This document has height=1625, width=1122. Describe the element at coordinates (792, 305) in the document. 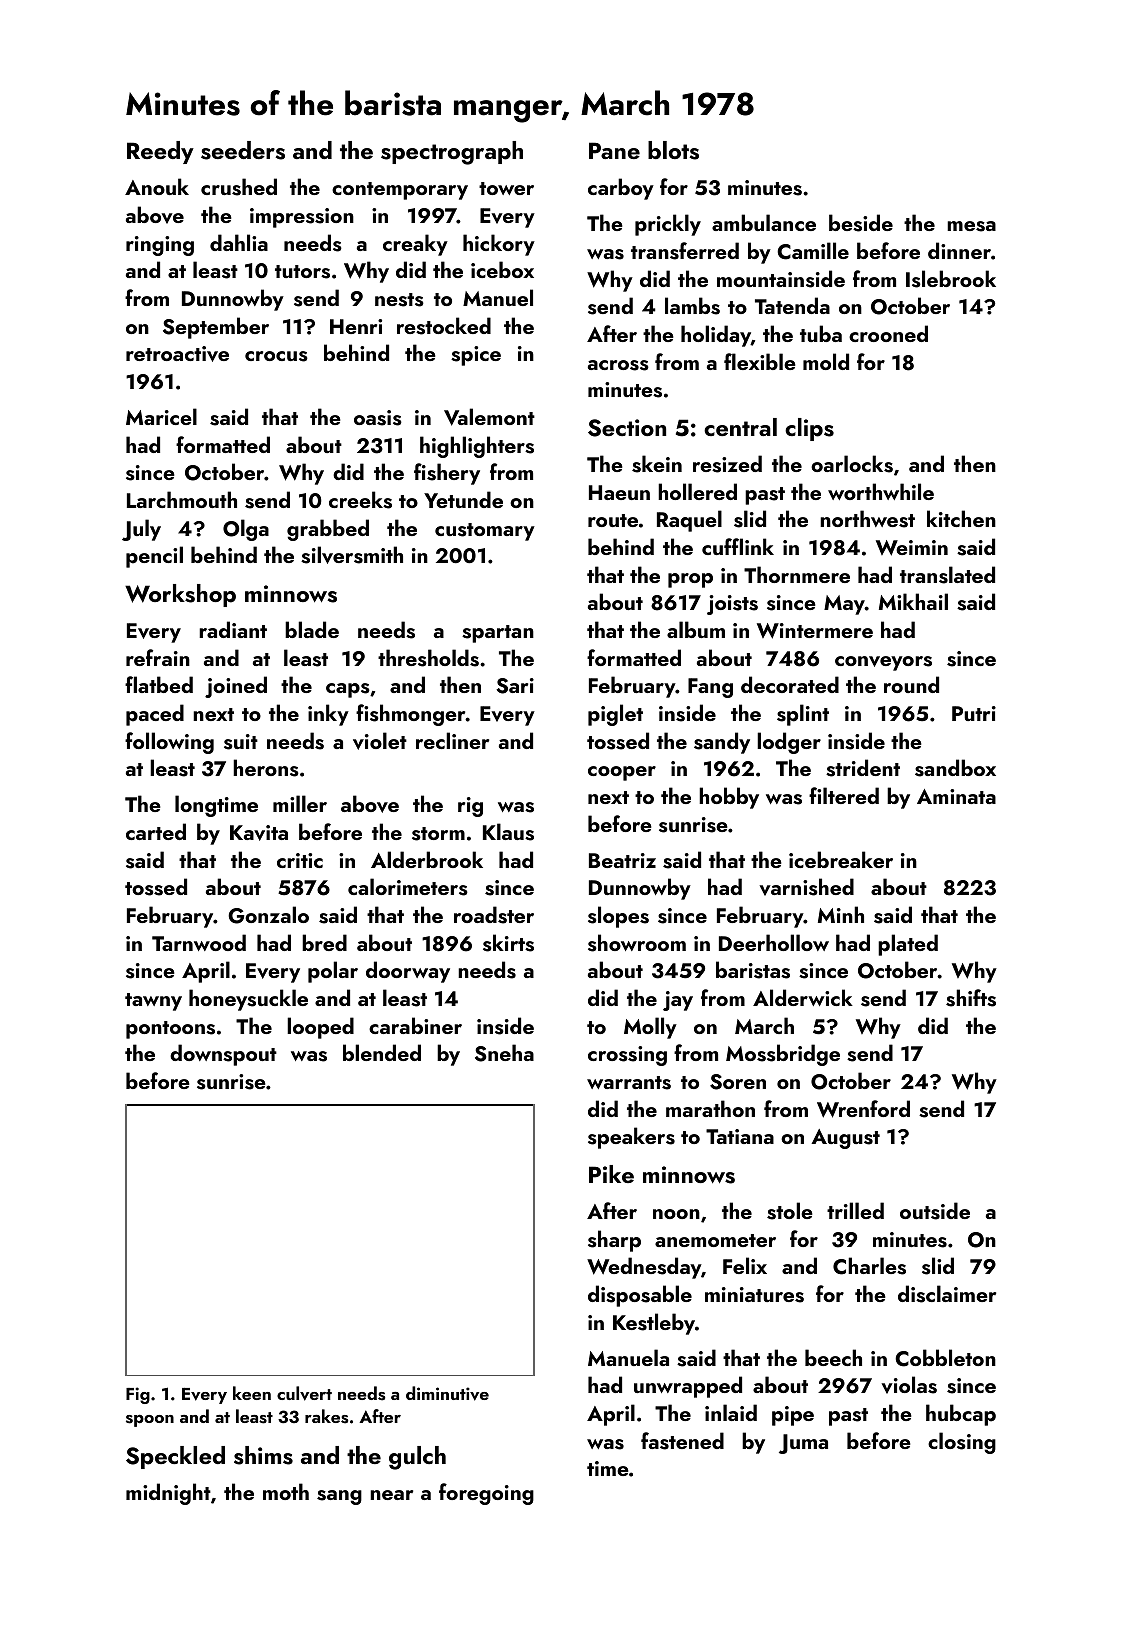

I see `Tatenda` at that location.
